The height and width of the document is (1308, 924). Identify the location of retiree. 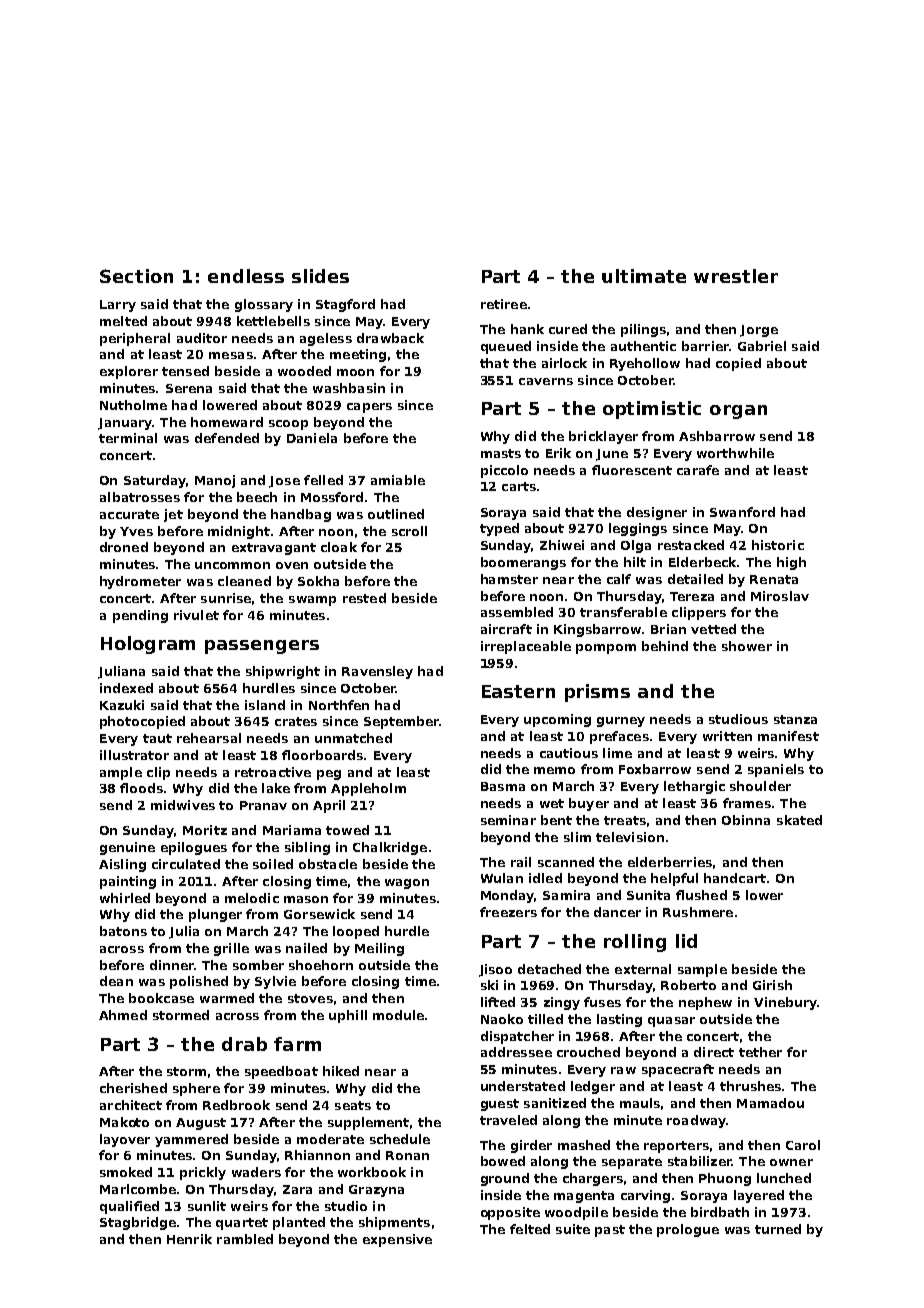
(504, 304).
